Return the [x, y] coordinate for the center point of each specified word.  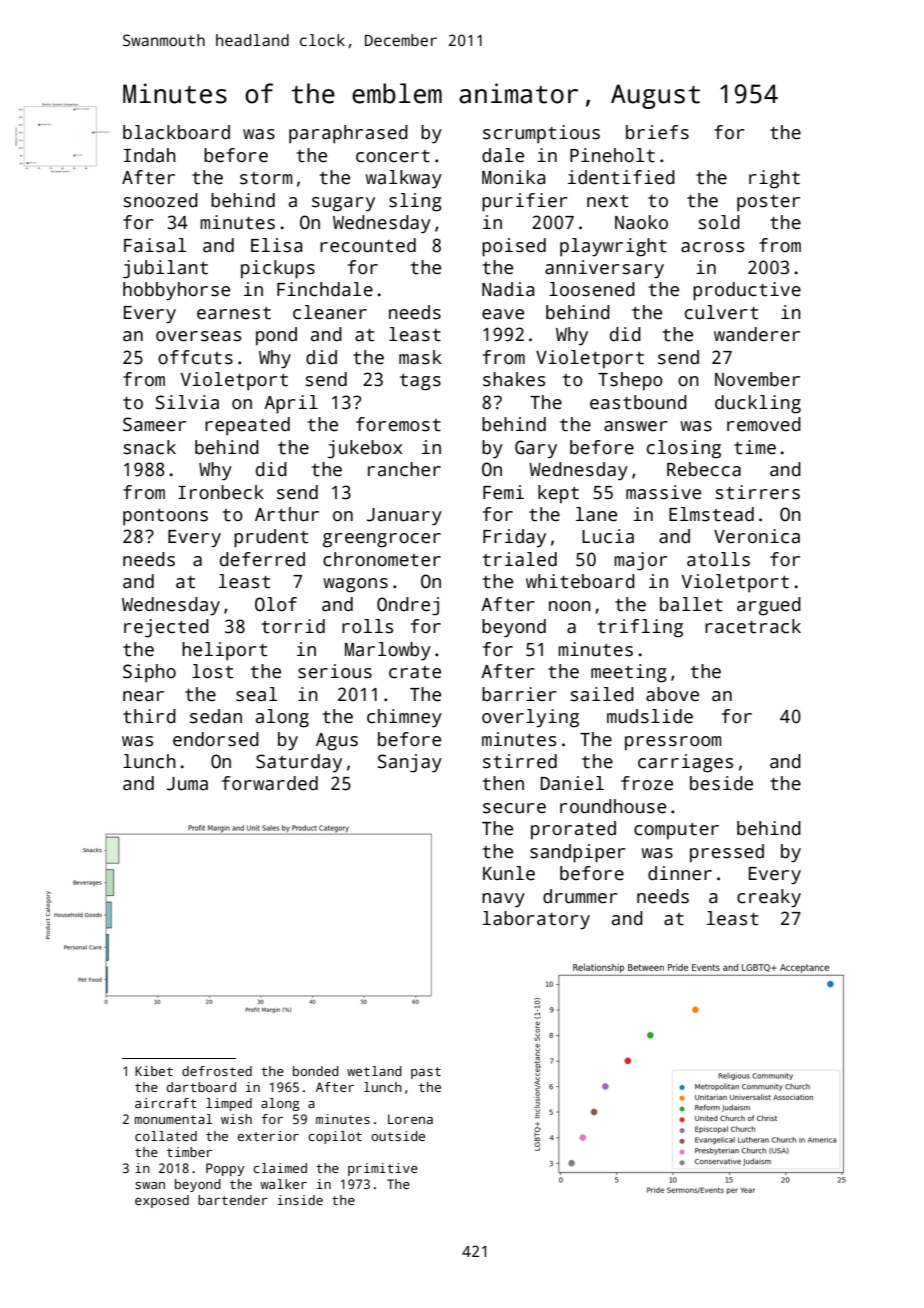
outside [398, 1136]
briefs [657, 132]
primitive [383, 1169]
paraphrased [348, 134]
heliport [224, 651]
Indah [150, 155]
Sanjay [410, 763]
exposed [162, 1201]
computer [676, 831]
